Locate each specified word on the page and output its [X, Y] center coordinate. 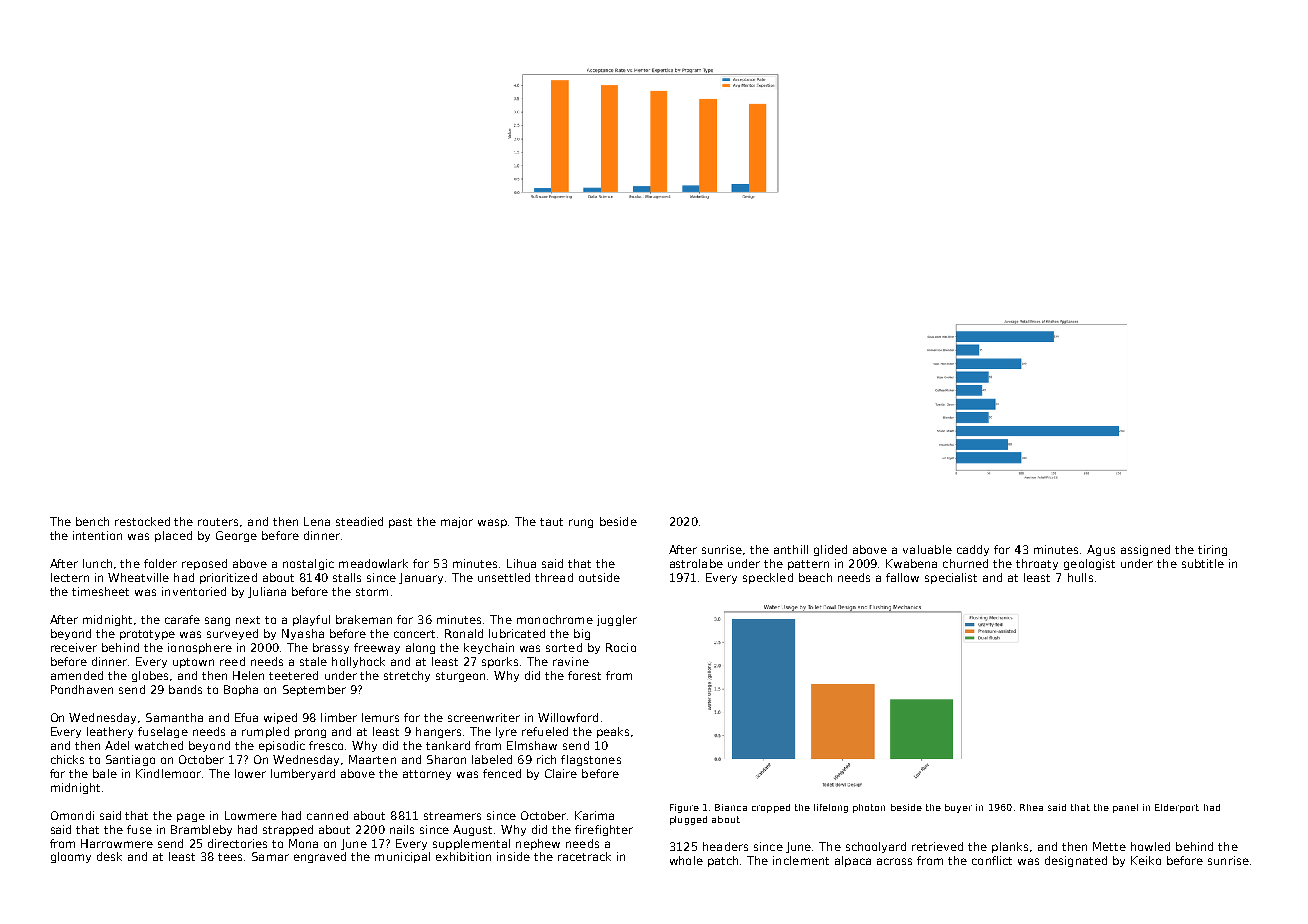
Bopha [241, 690]
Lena [317, 521]
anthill [791, 549]
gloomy [71, 857]
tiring [1212, 550]
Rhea [1031, 807]
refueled [545, 731]
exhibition [463, 856]
